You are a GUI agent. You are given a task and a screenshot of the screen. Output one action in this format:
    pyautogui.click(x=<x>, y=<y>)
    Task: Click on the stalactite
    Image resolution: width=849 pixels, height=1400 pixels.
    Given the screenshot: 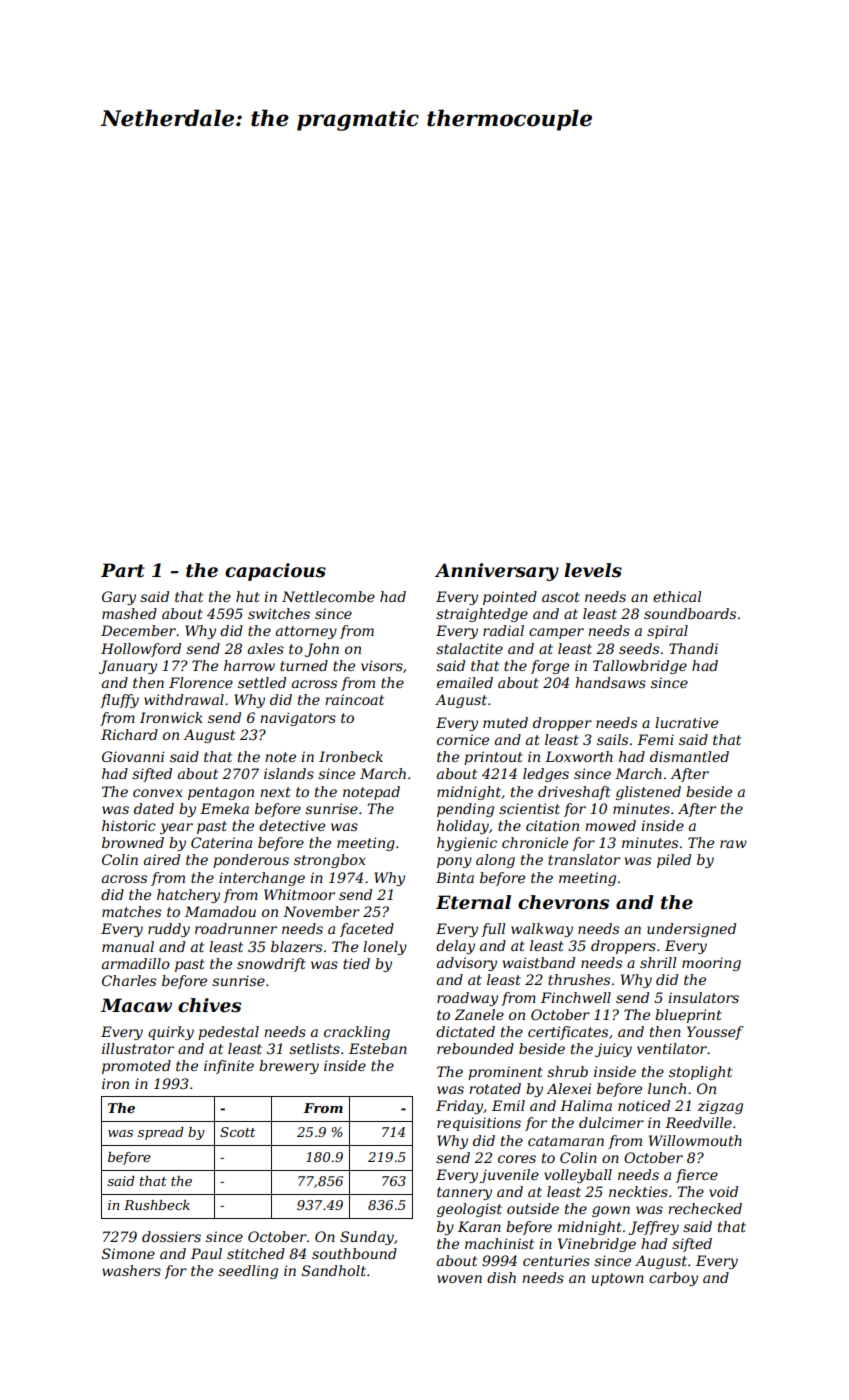 What is the action you would take?
    pyautogui.click(x=469, y=648)
